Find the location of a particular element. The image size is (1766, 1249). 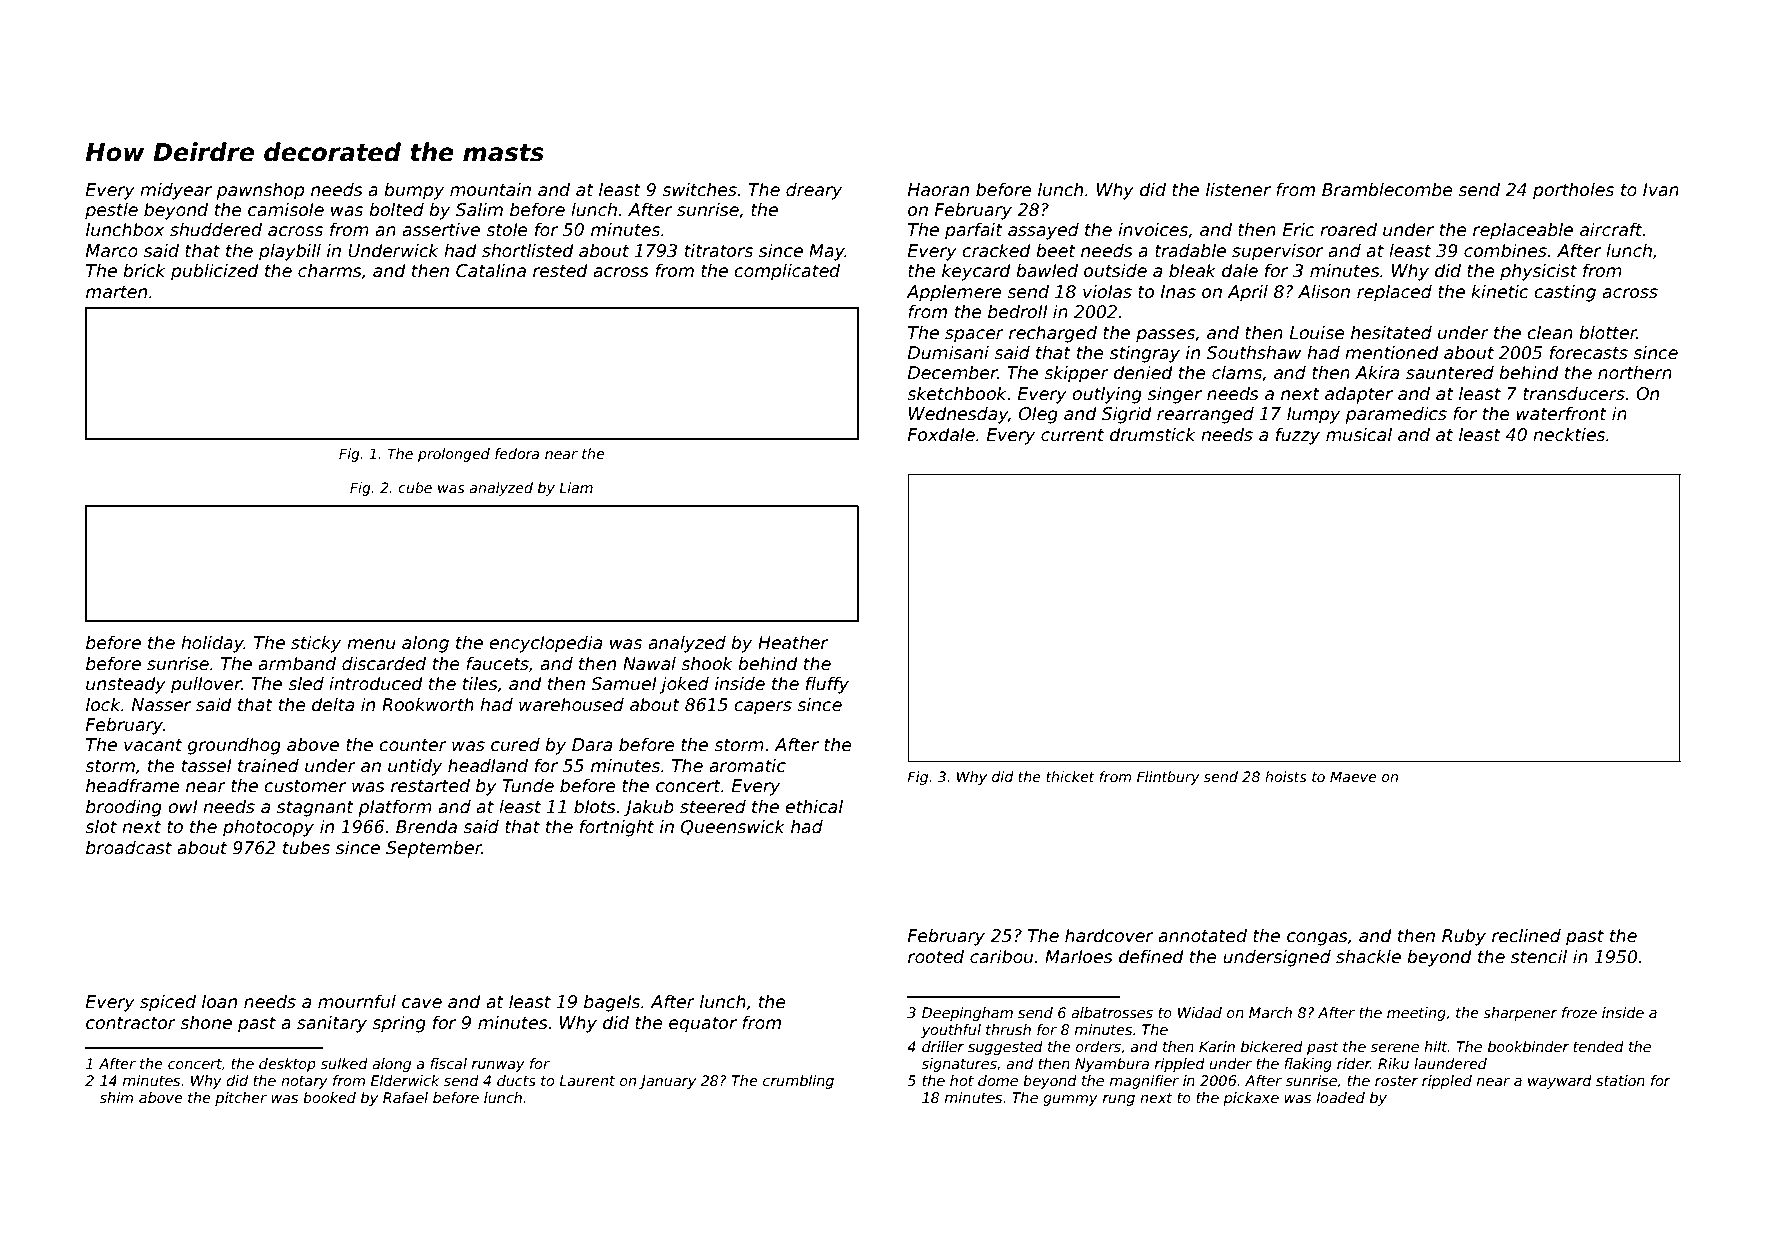

customer is located at coordinates (305, 786).
